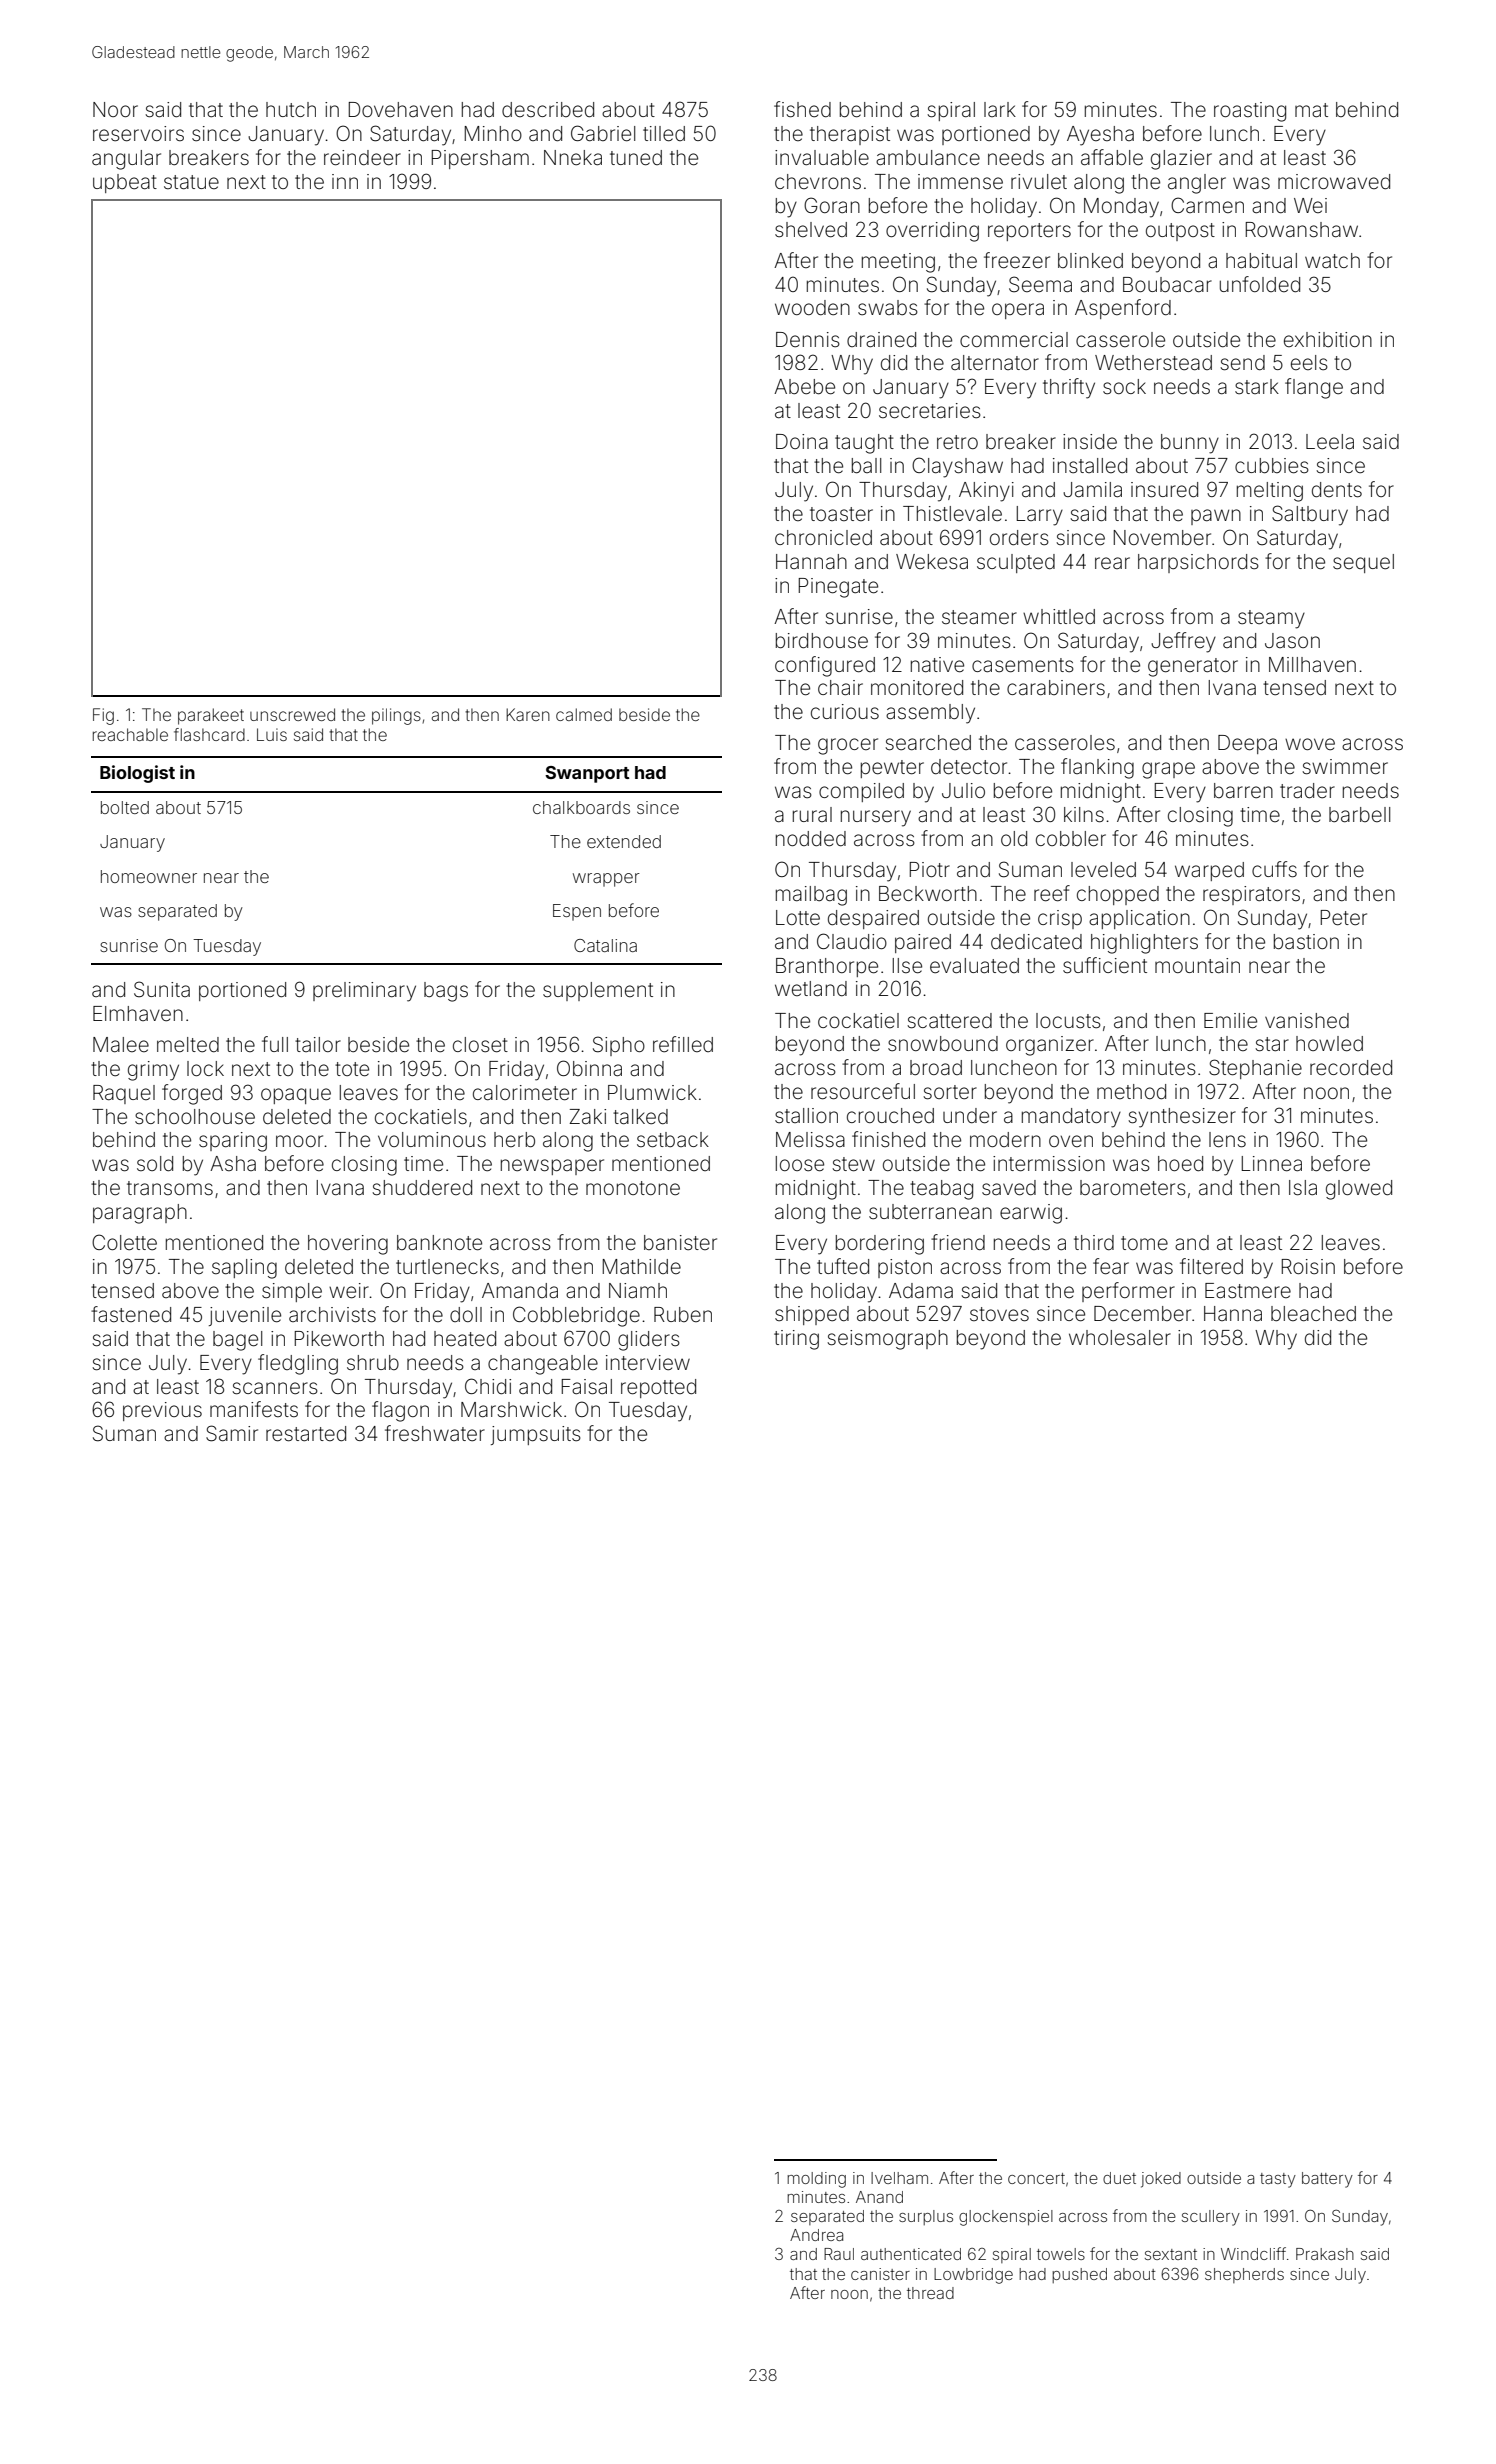 Image resolution: width=1496 pixels, height=2464 pixels. I want to click on Samir, so click(232, 1433).
